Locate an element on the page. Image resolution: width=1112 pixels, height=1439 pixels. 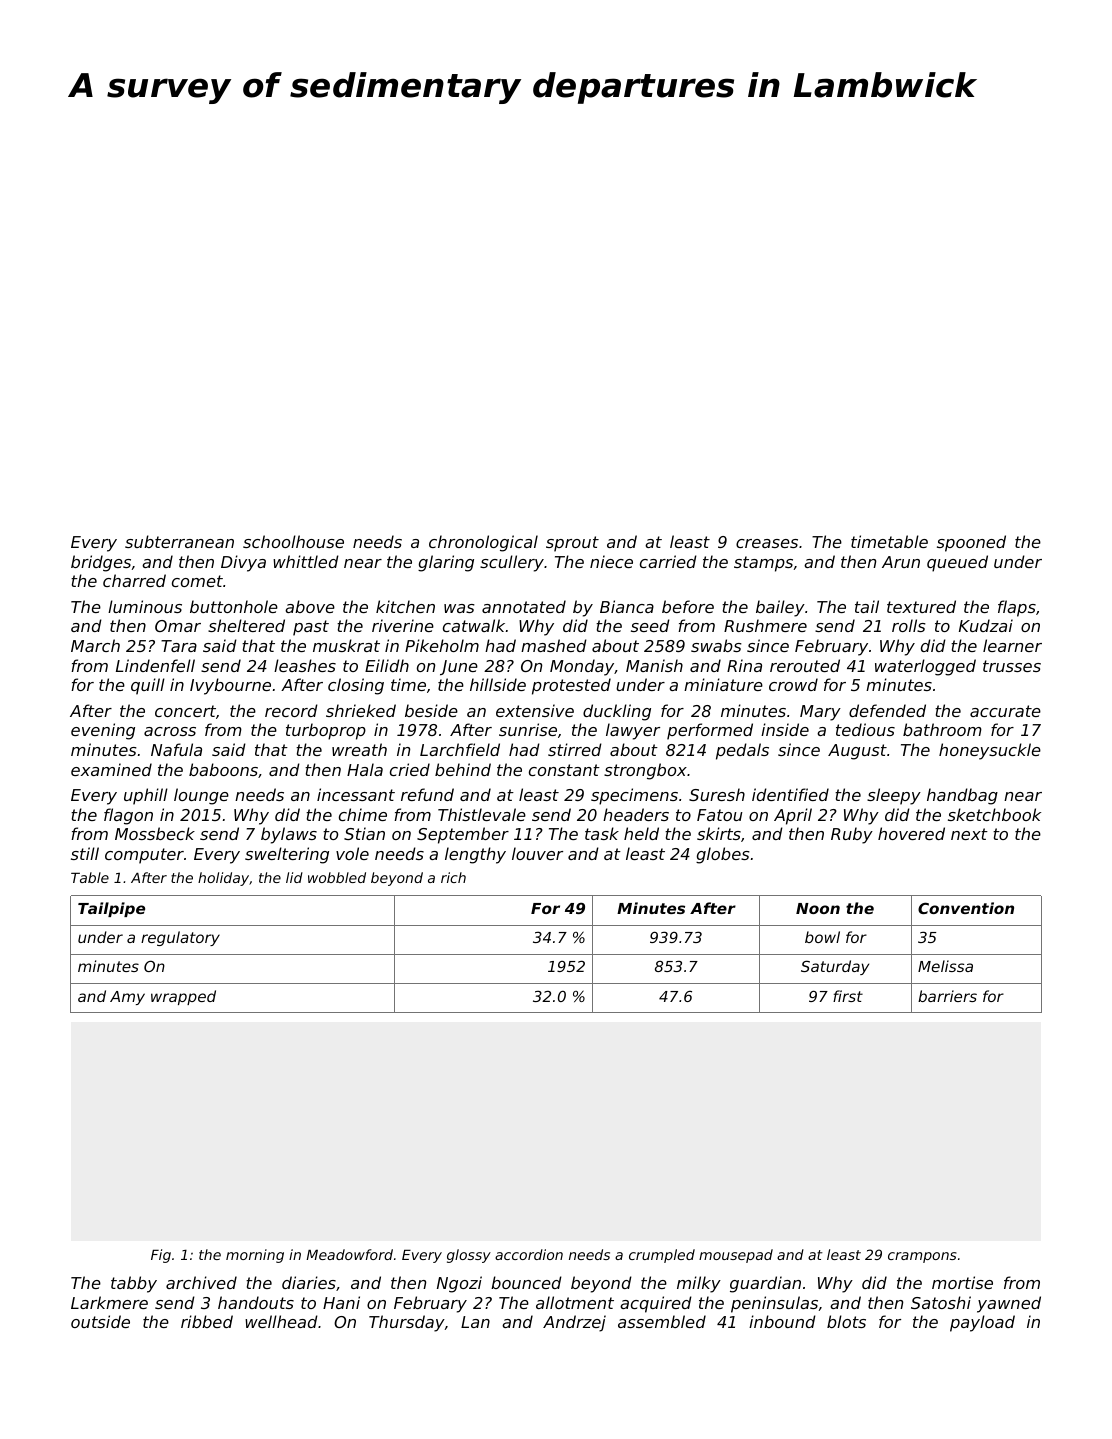
acquired is located at coordinates (656, 1304).
